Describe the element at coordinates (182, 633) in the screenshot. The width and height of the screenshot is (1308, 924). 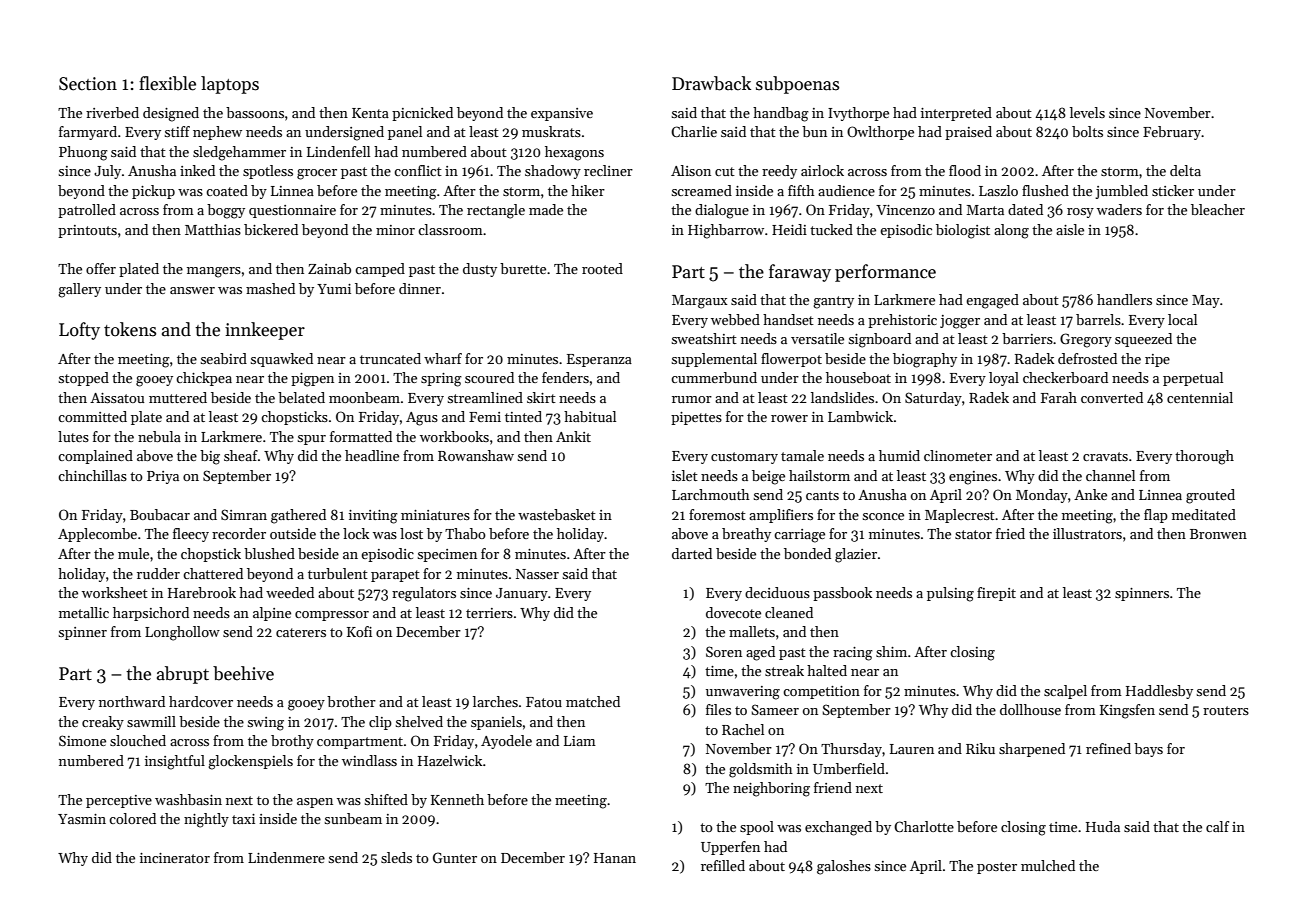
I see `Longhollow` at that location.
